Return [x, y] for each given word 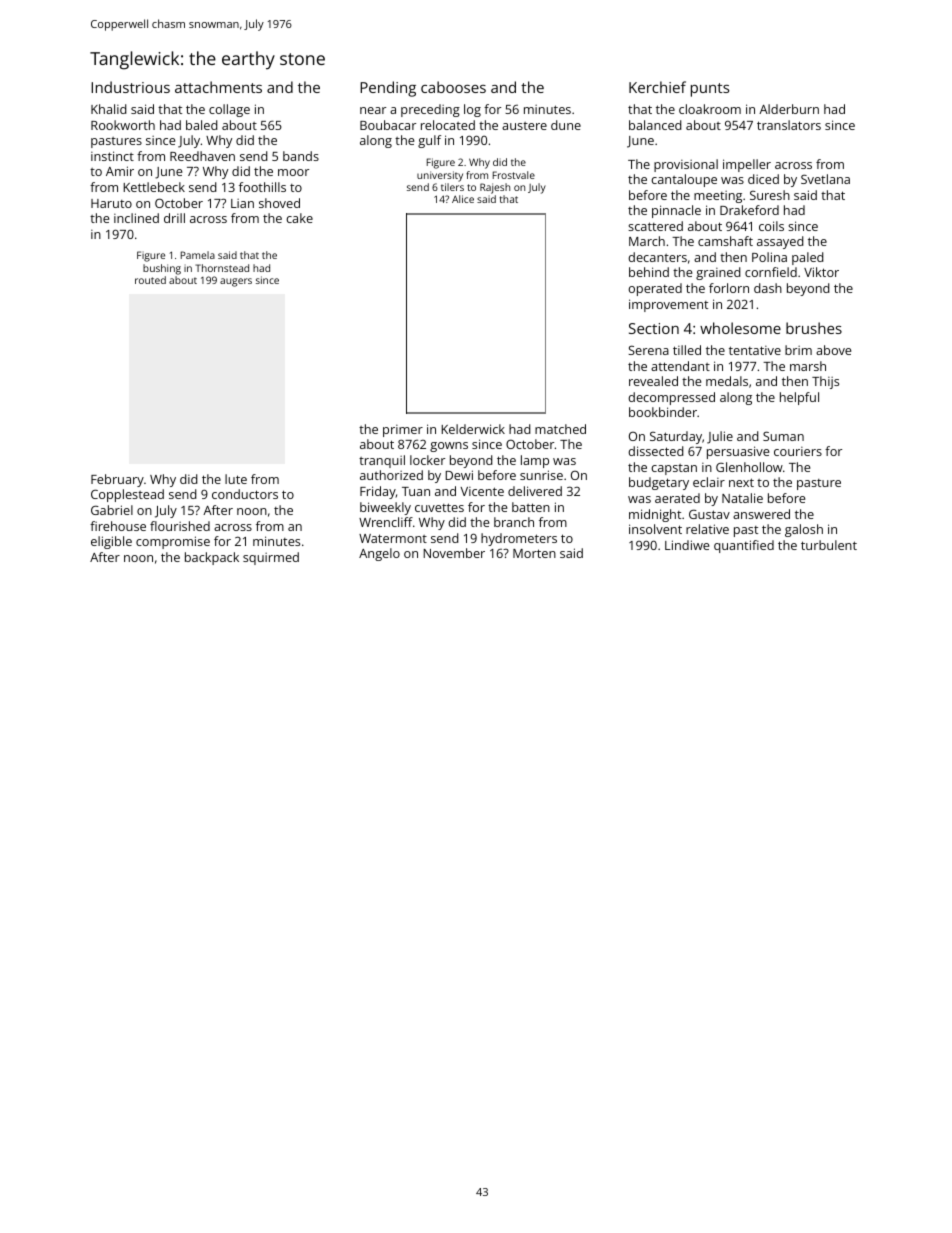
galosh [804, 530]
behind [649, 272]
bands [301, 156]
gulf [429, 141]
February [117, 480]
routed [150, 280]
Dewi [459, 475]
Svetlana [825, 179]
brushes [814, 328]
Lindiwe [687, 545]
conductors [245, 494]
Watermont [393, 538]
